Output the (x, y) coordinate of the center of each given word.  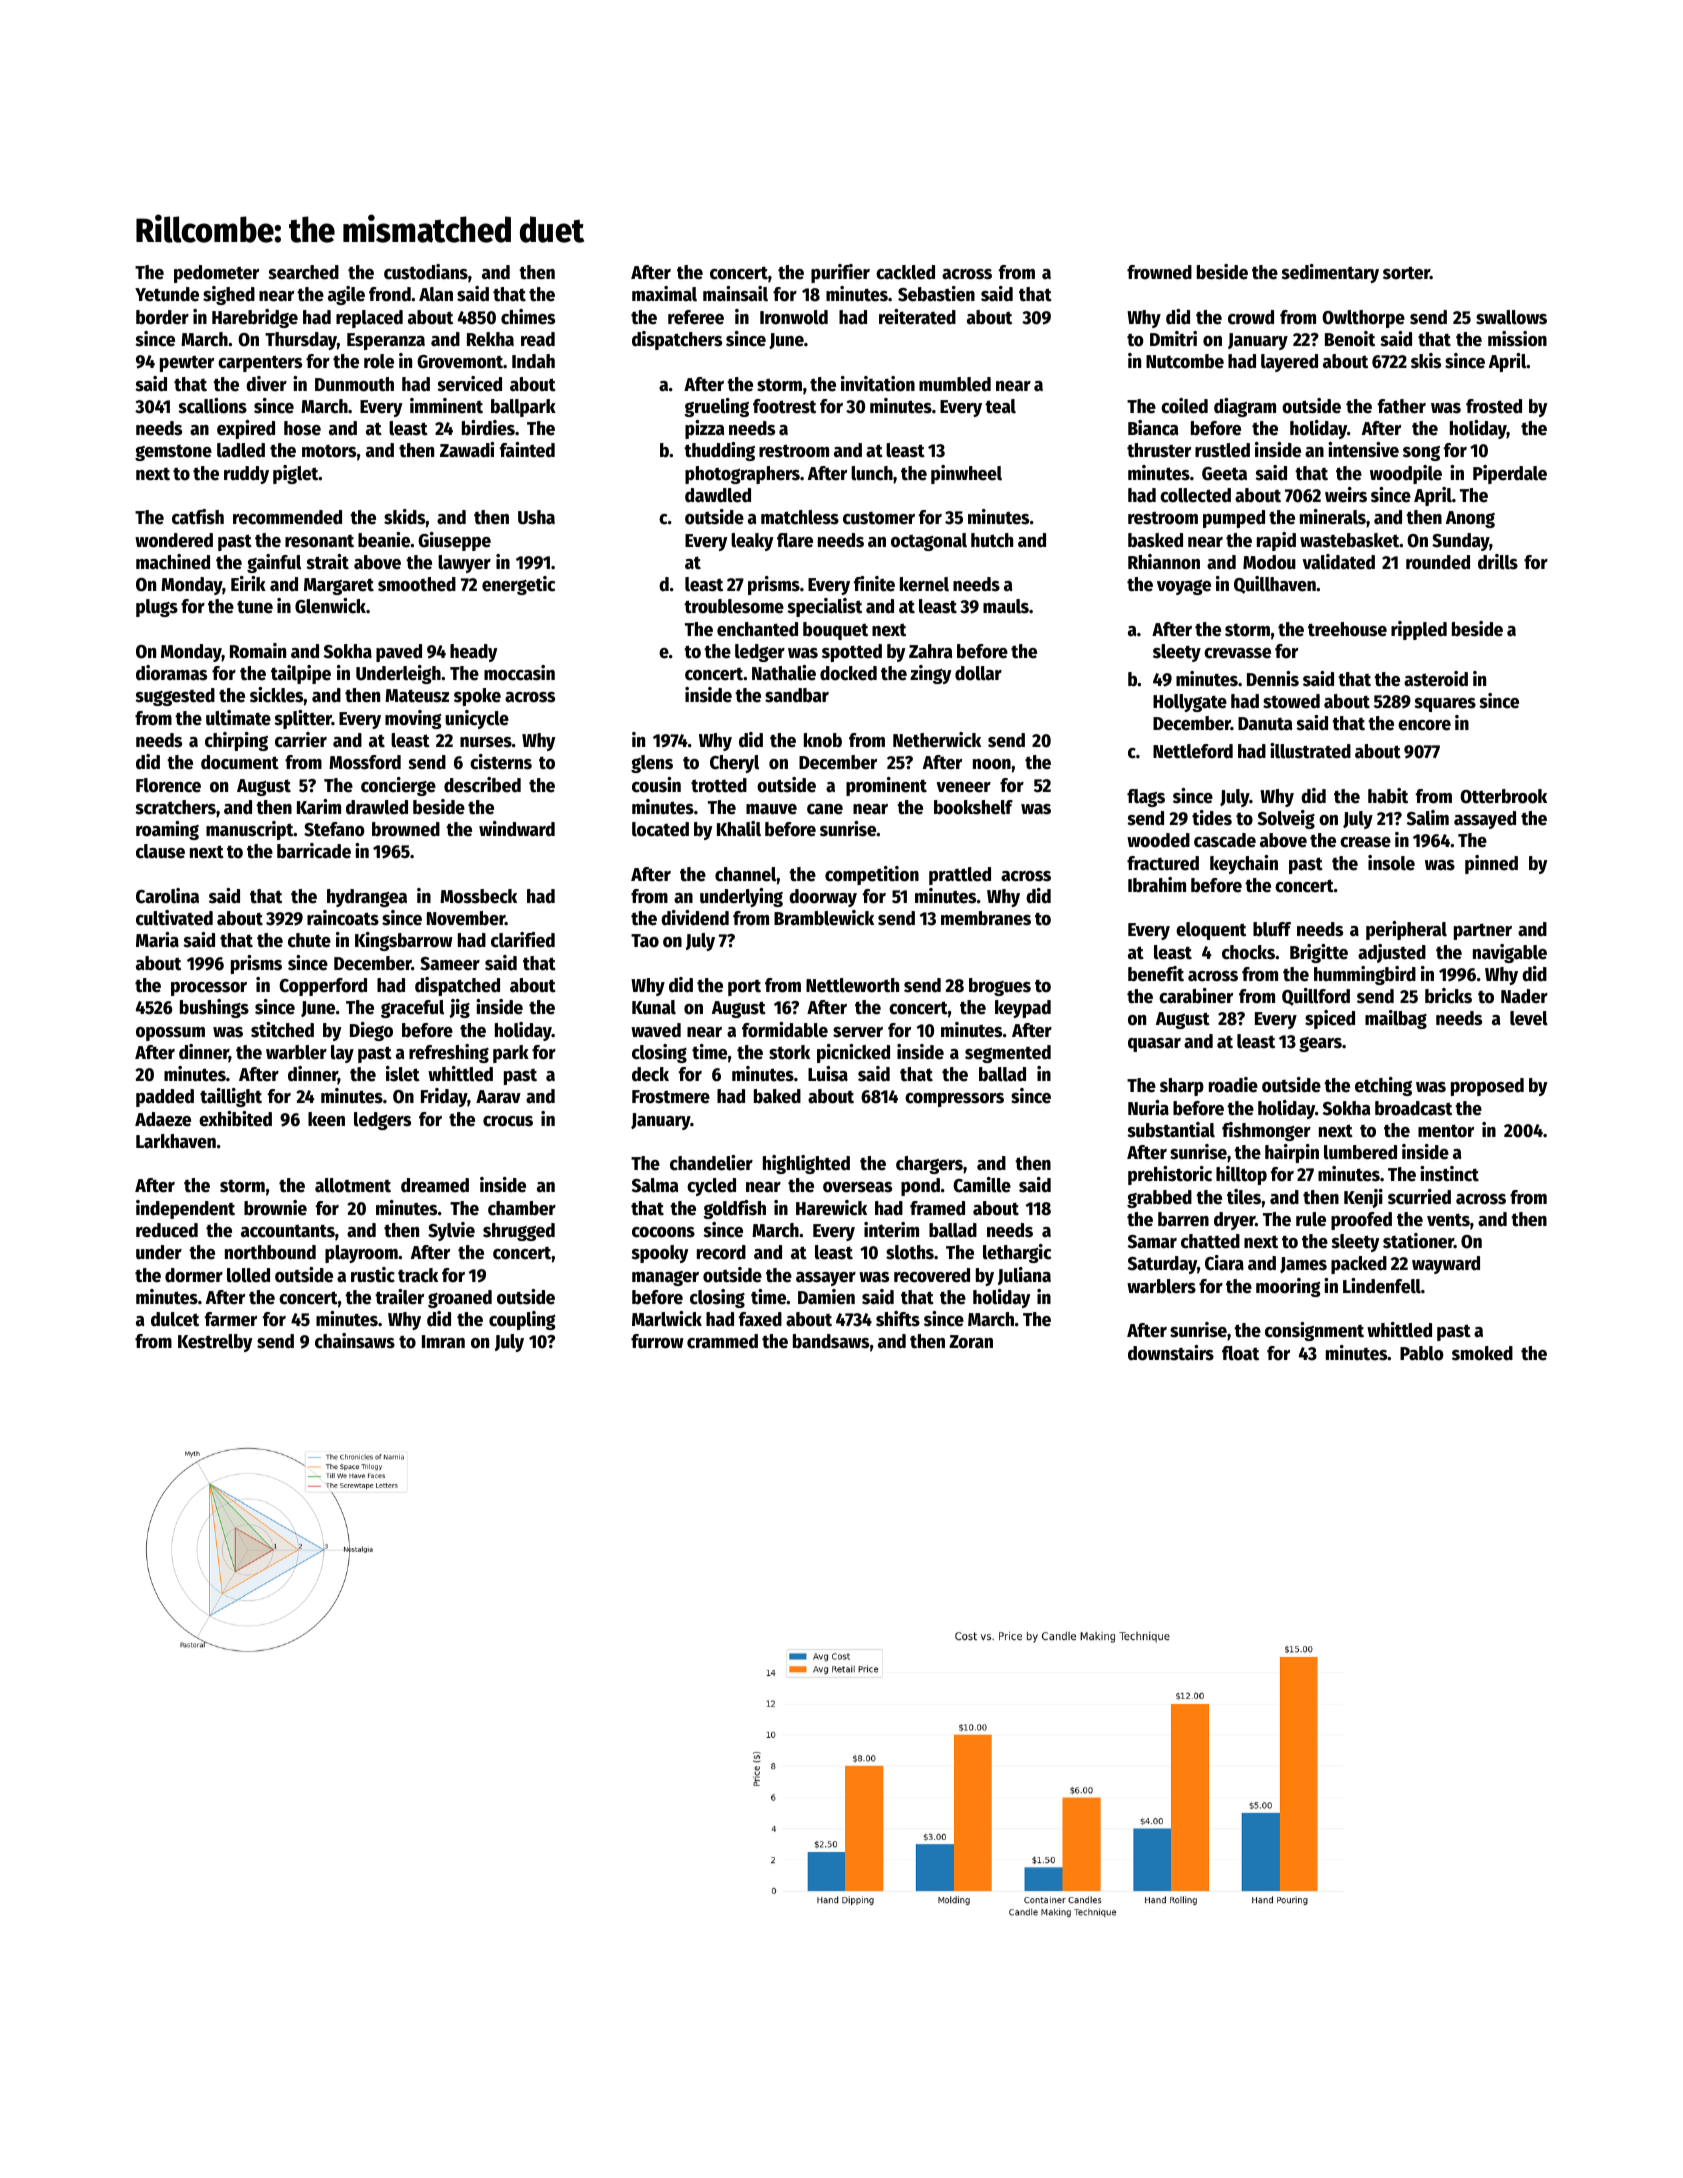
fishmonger (1266, 1131)
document (240, 762)
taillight (231, 1097)
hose (302, 428)
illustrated (1310, 751)
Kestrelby (215, 1343)
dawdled (718, 495)
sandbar (797, 695)
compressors (954, 1100)
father (1402, 406)
